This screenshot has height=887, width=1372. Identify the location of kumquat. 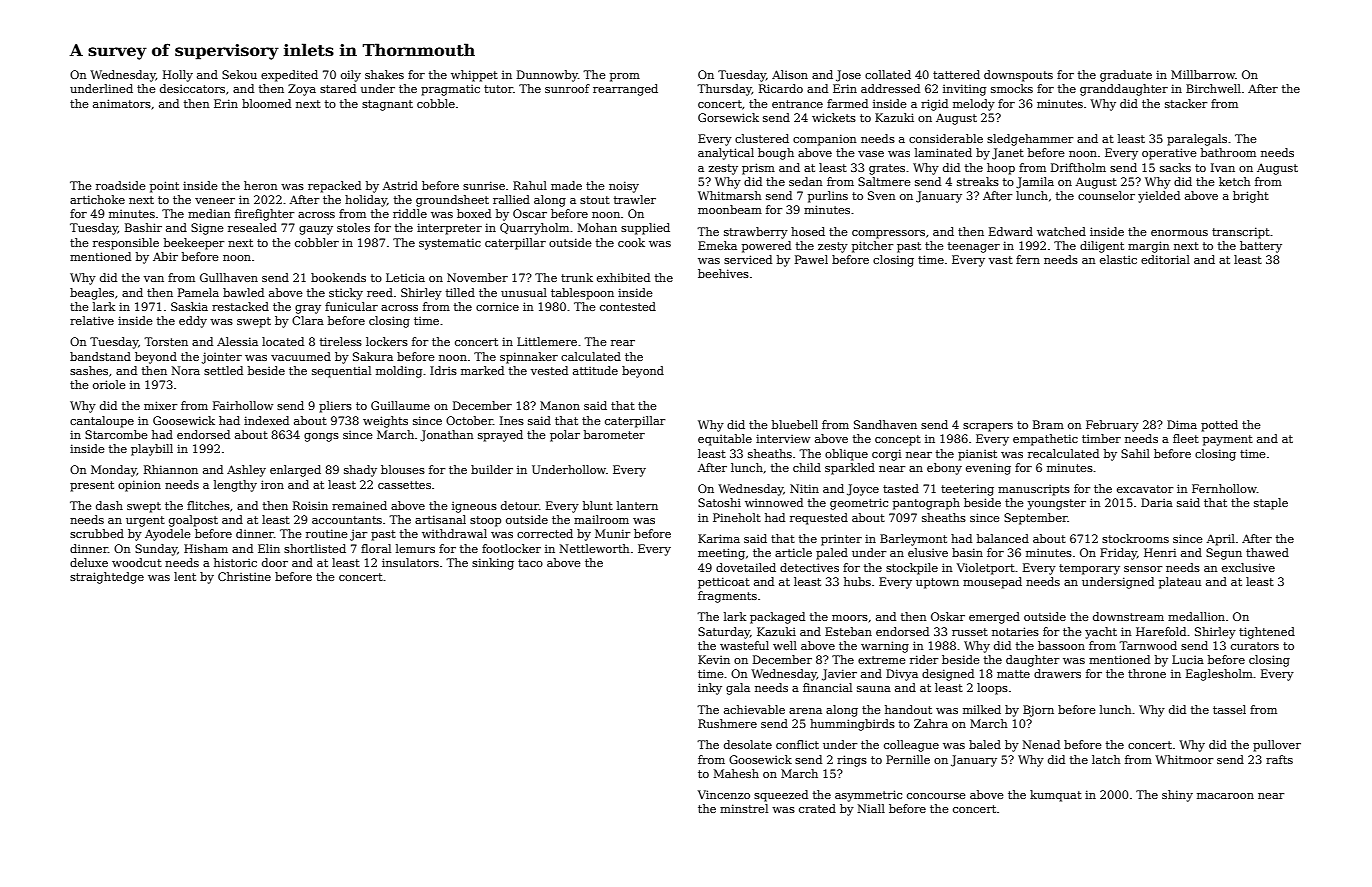
(1056, 796).
